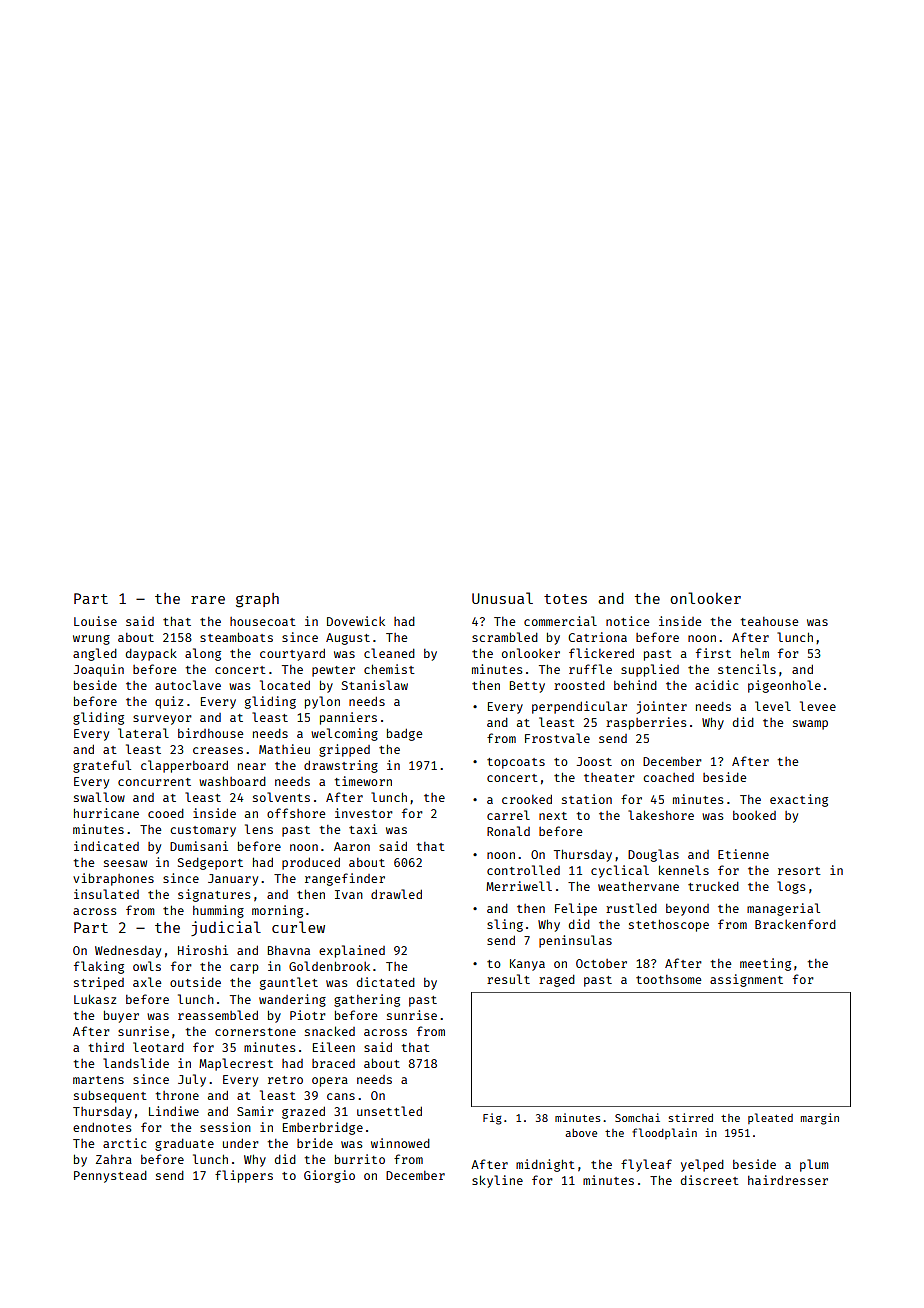 This page has width=924, height=1308. I want to click on Betty, so click(527, 687).
